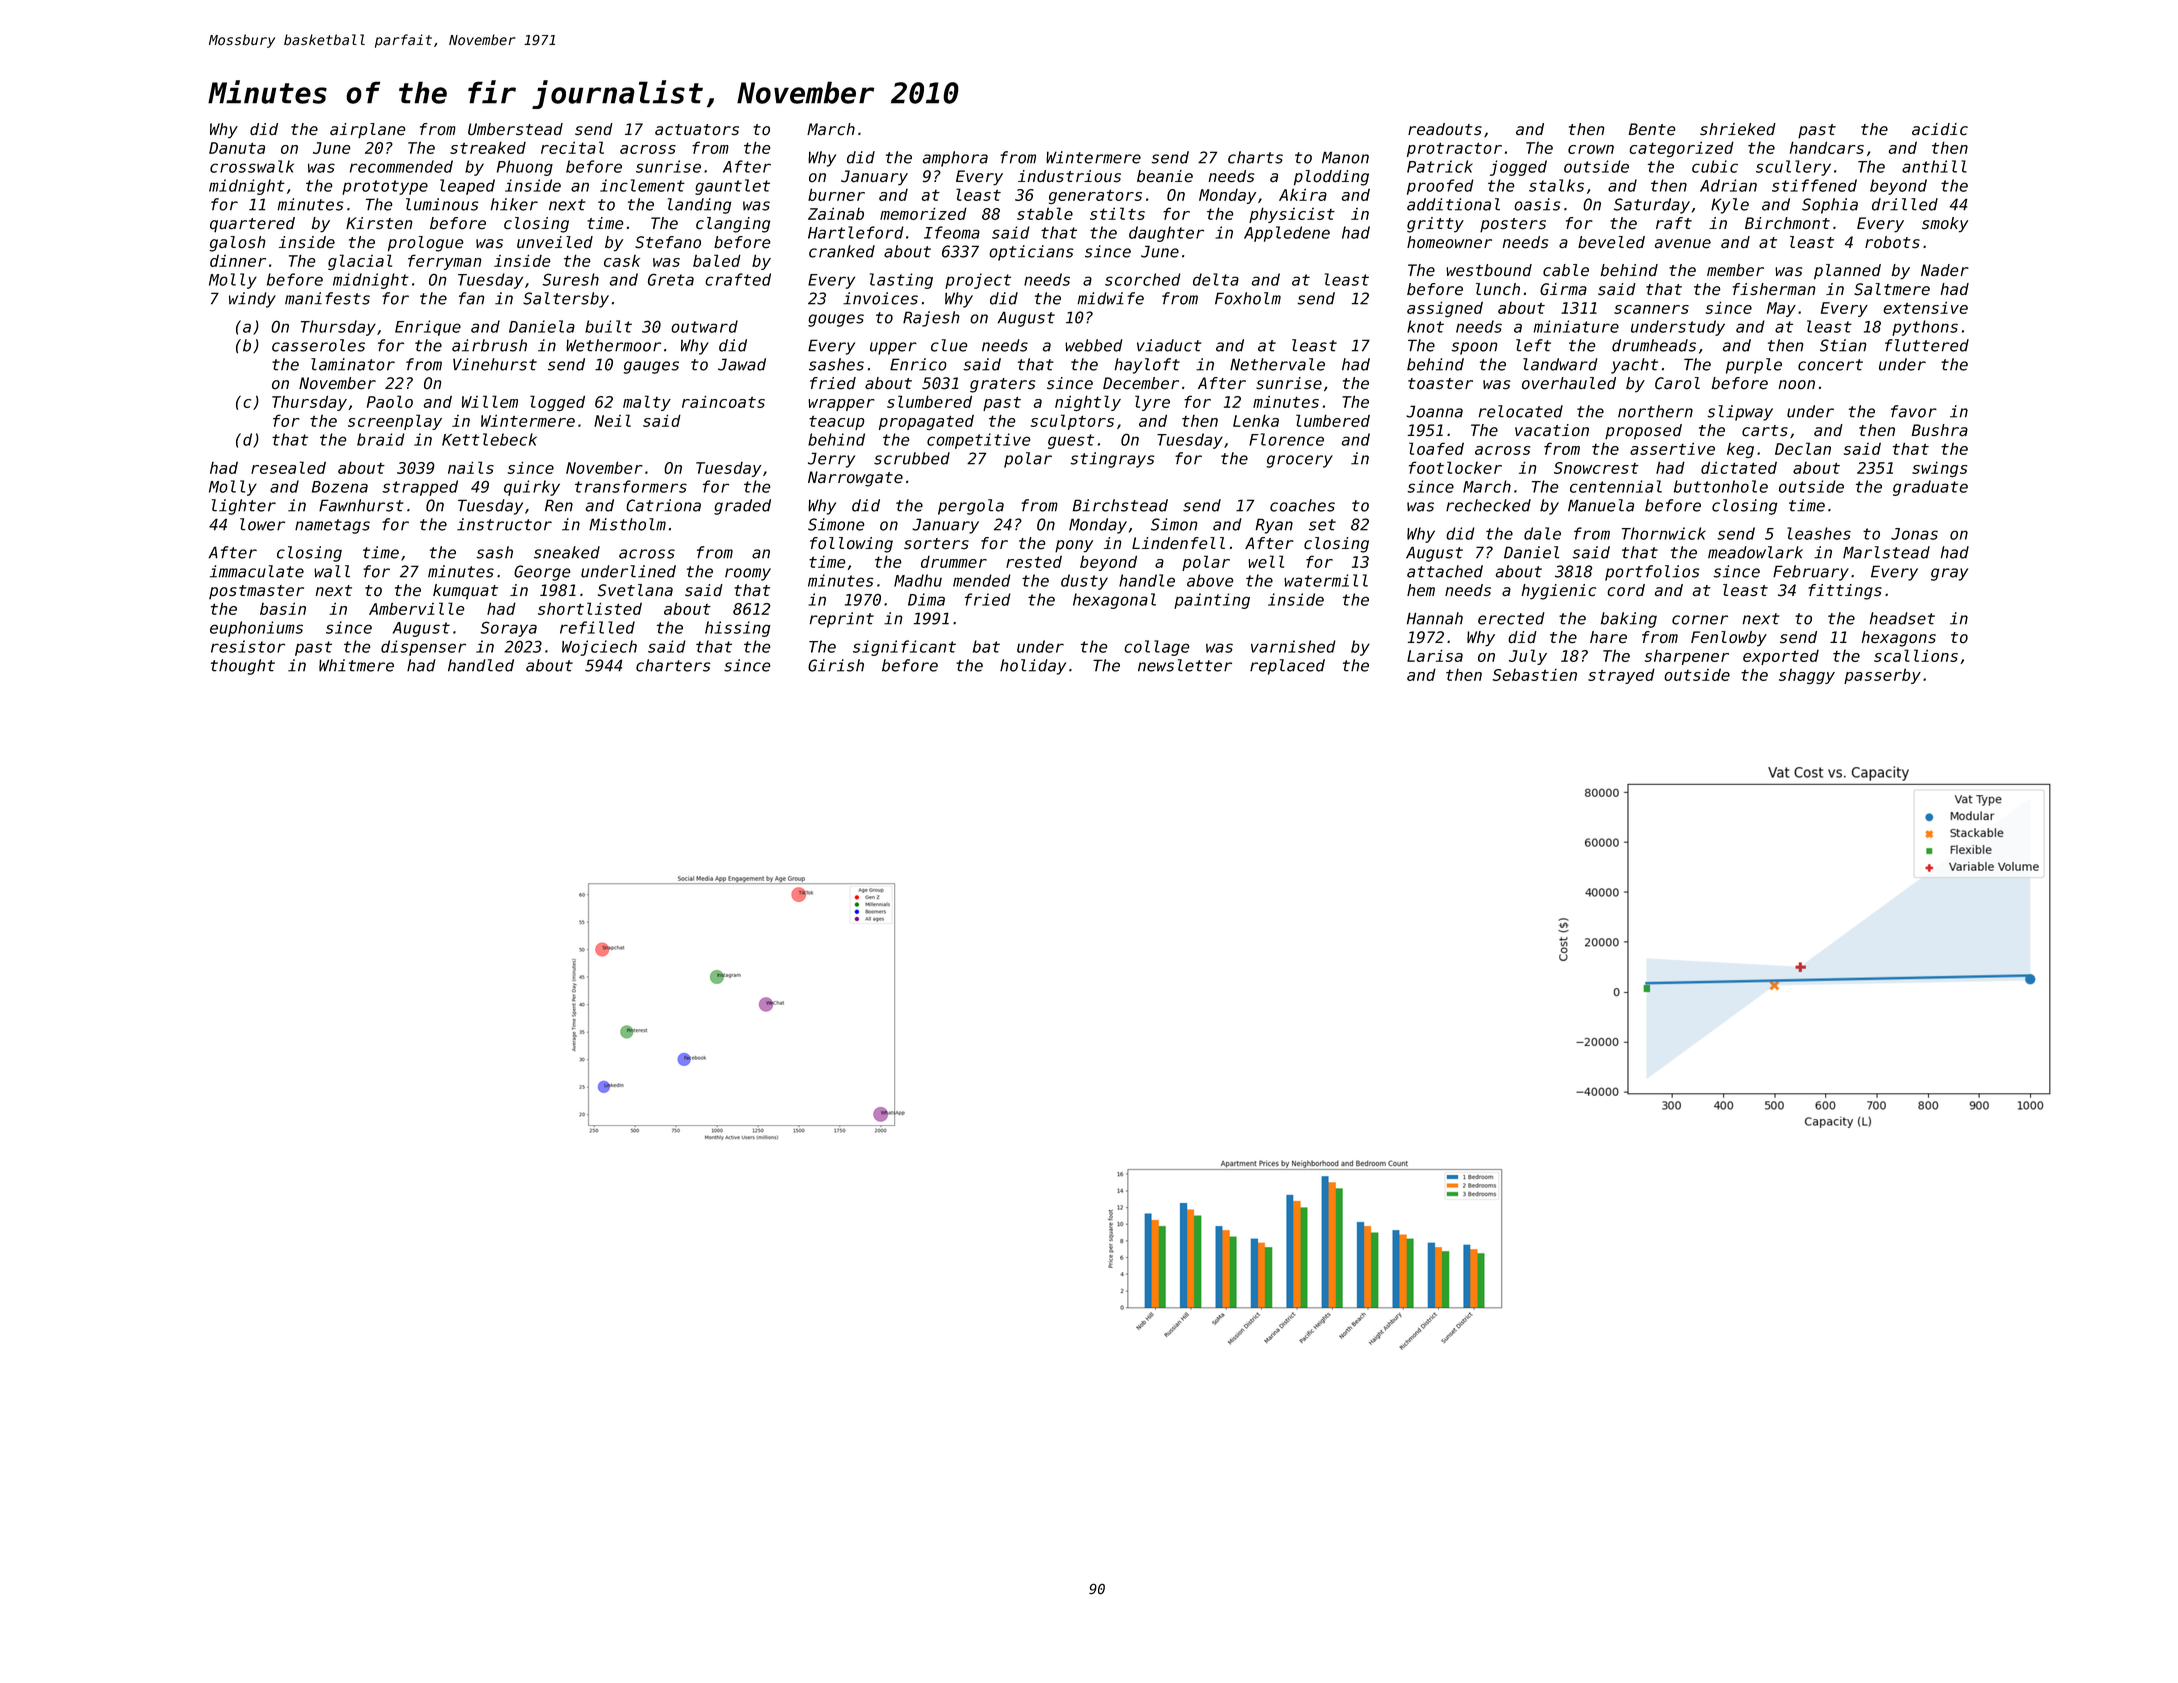  I want to click on cord, so click(1626, 590).
